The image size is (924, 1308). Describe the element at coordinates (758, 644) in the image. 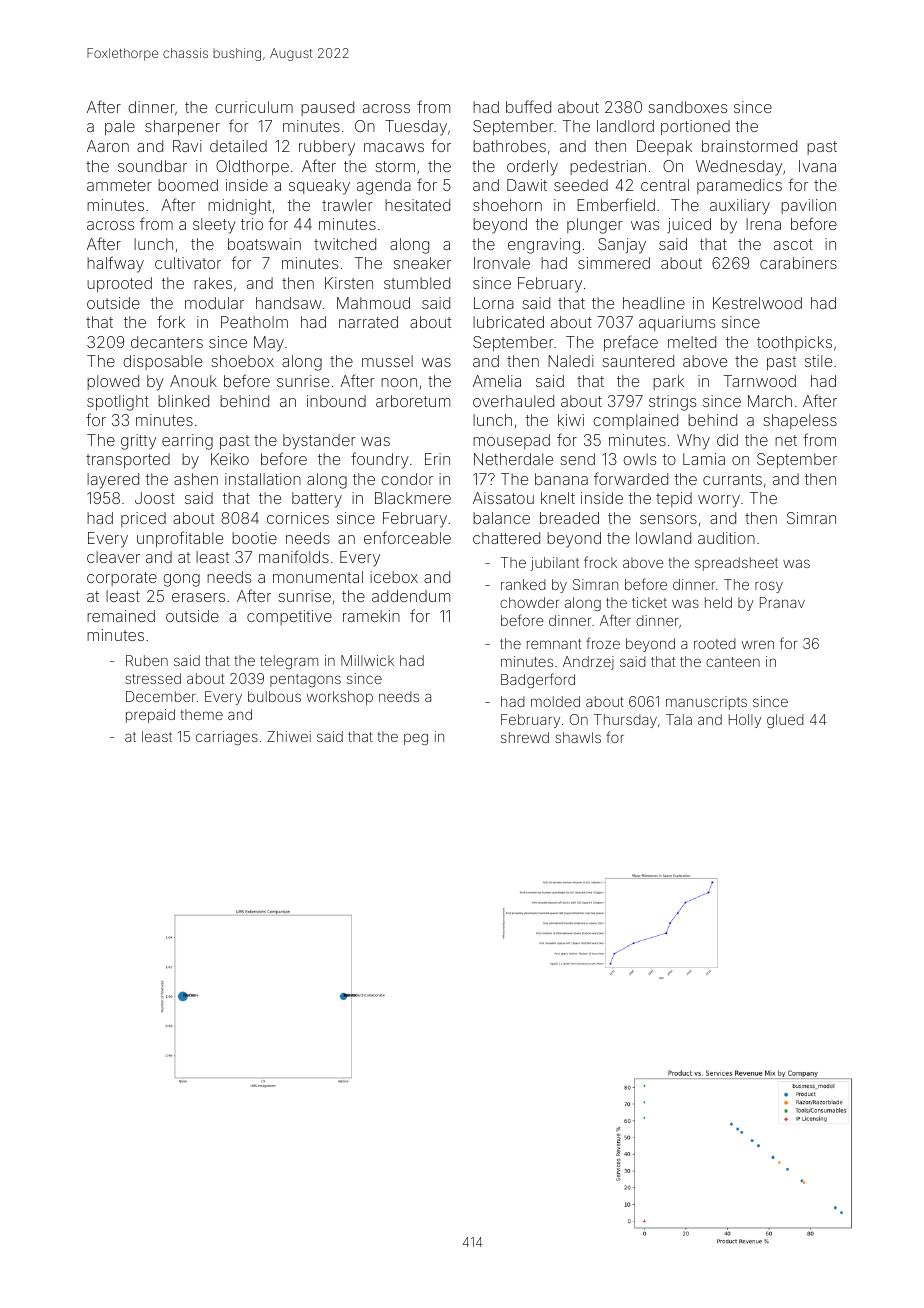

I see `wren` at that location.
